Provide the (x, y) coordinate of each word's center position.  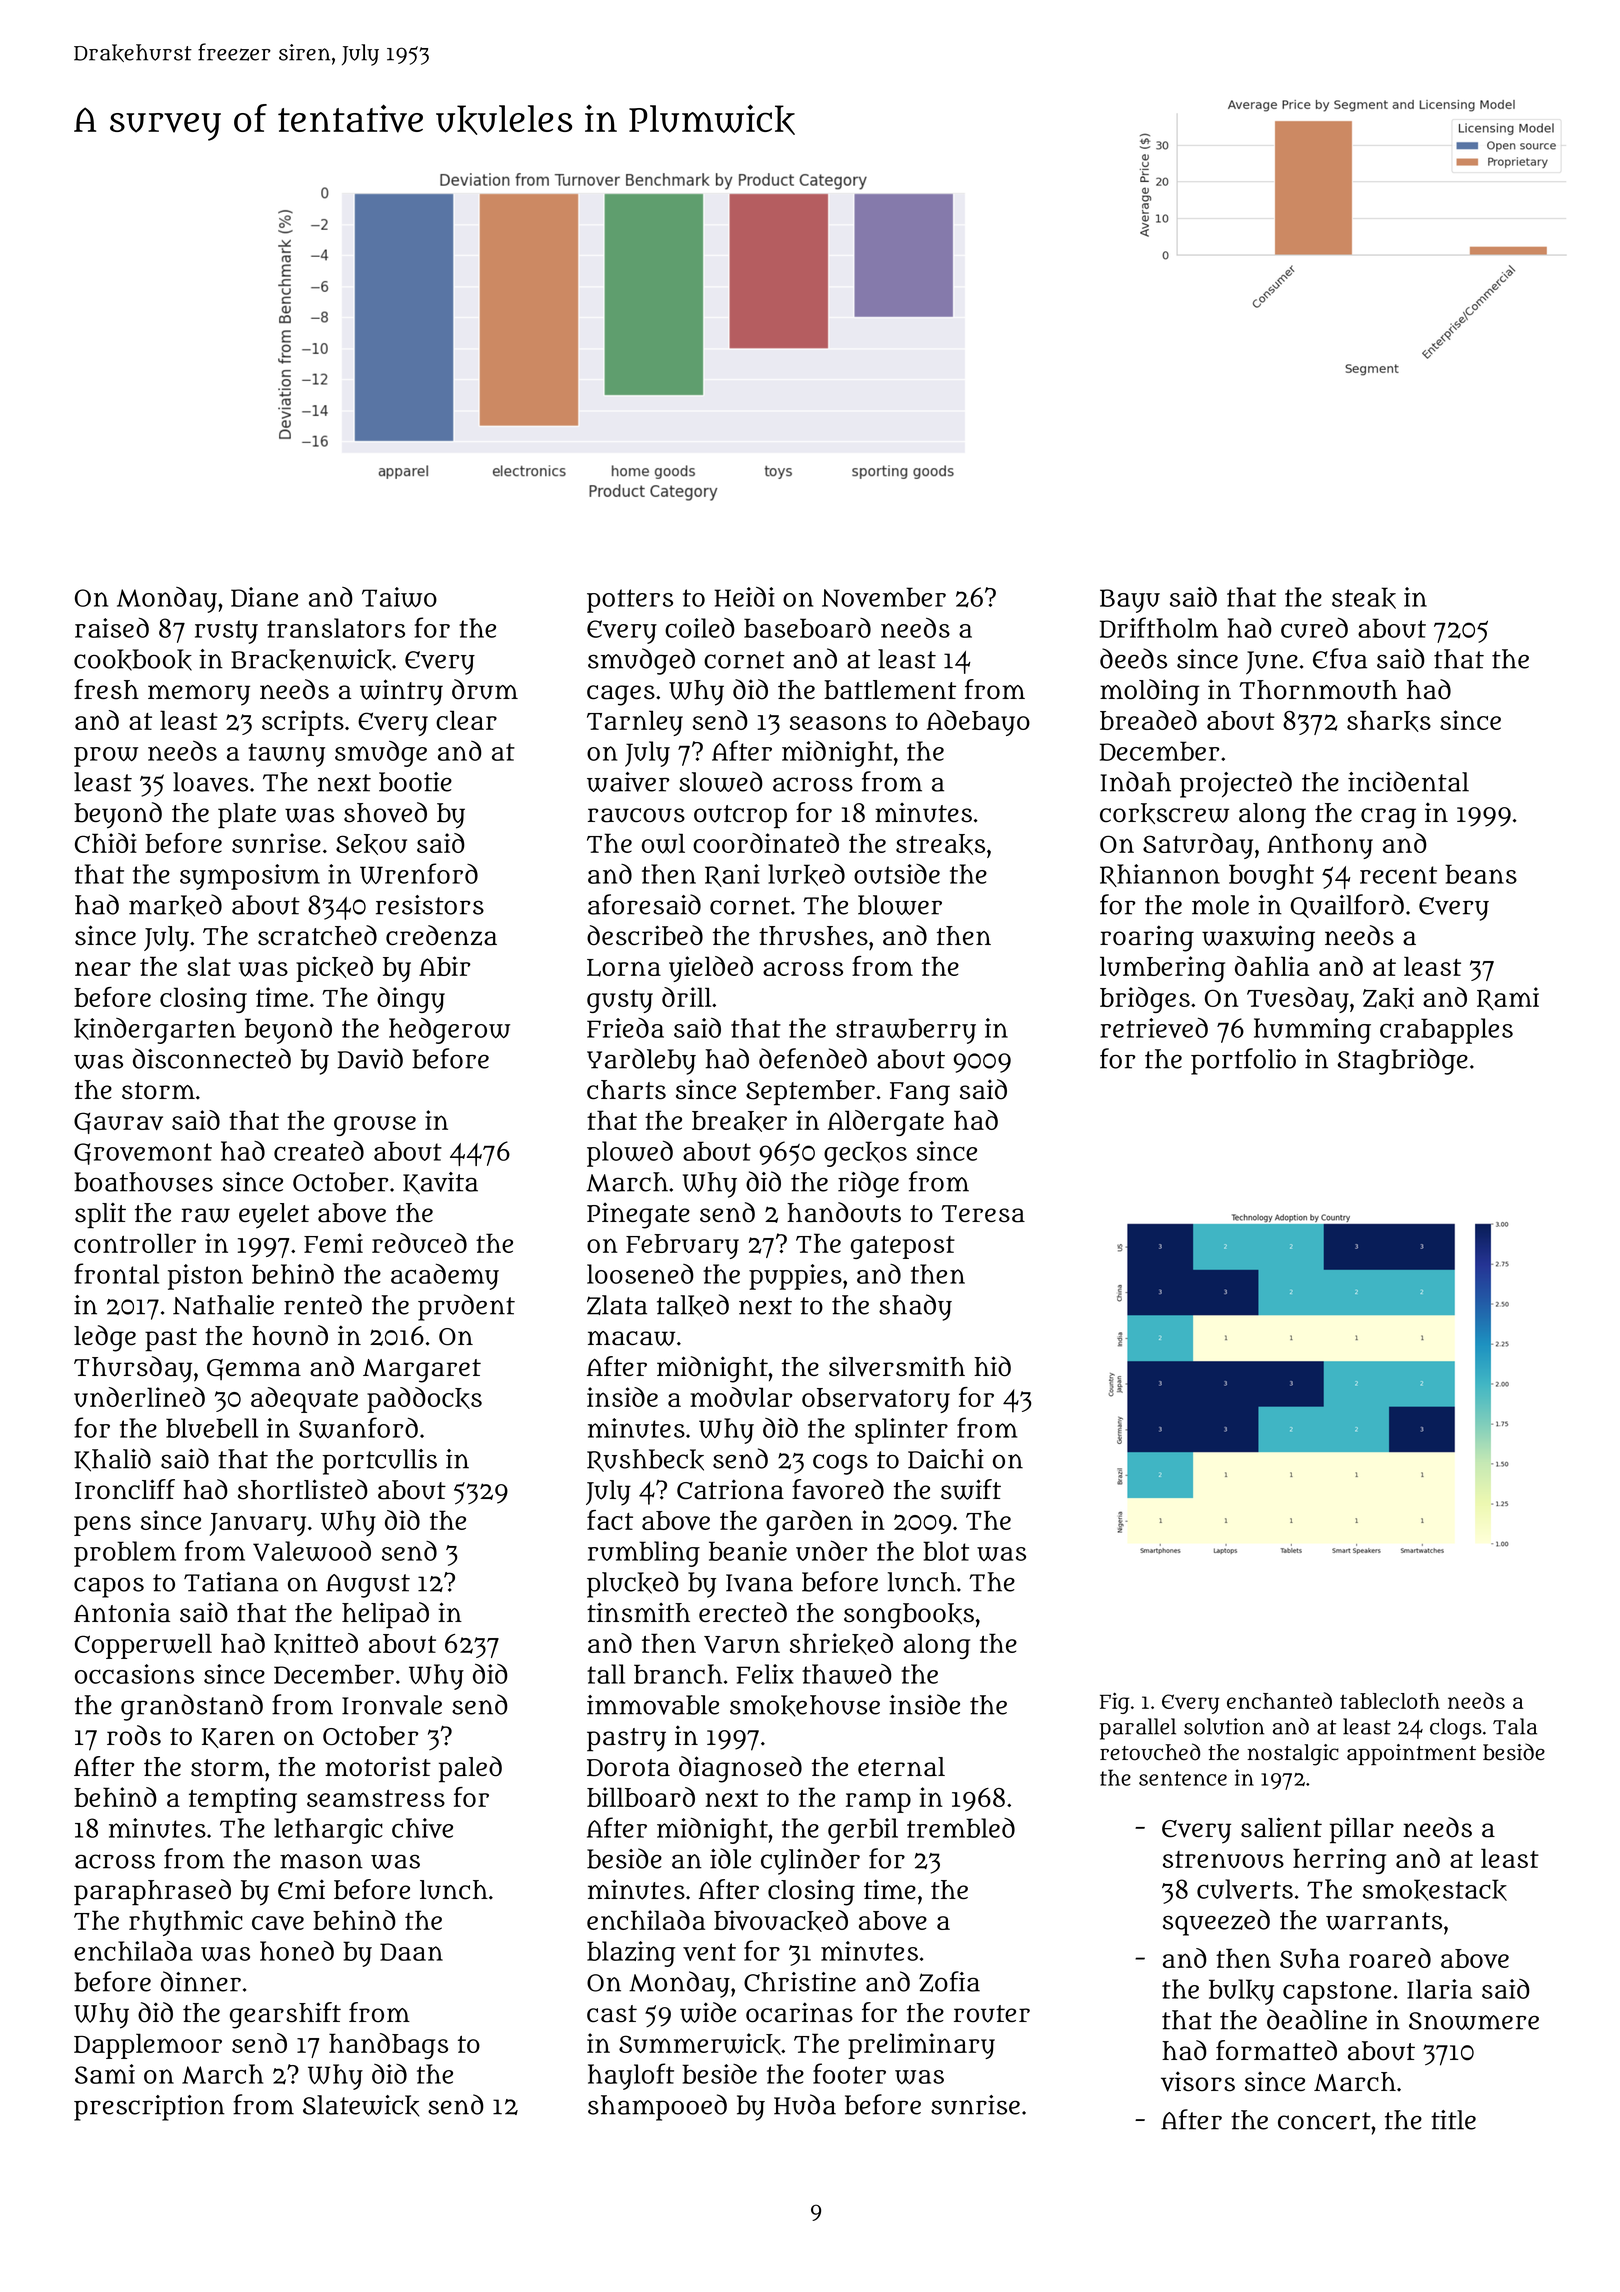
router (992, 2014)
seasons (838, 722)
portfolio (1243, 1061)
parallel (1137, 1729)
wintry (401, 692)
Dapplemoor (148, 2046)
